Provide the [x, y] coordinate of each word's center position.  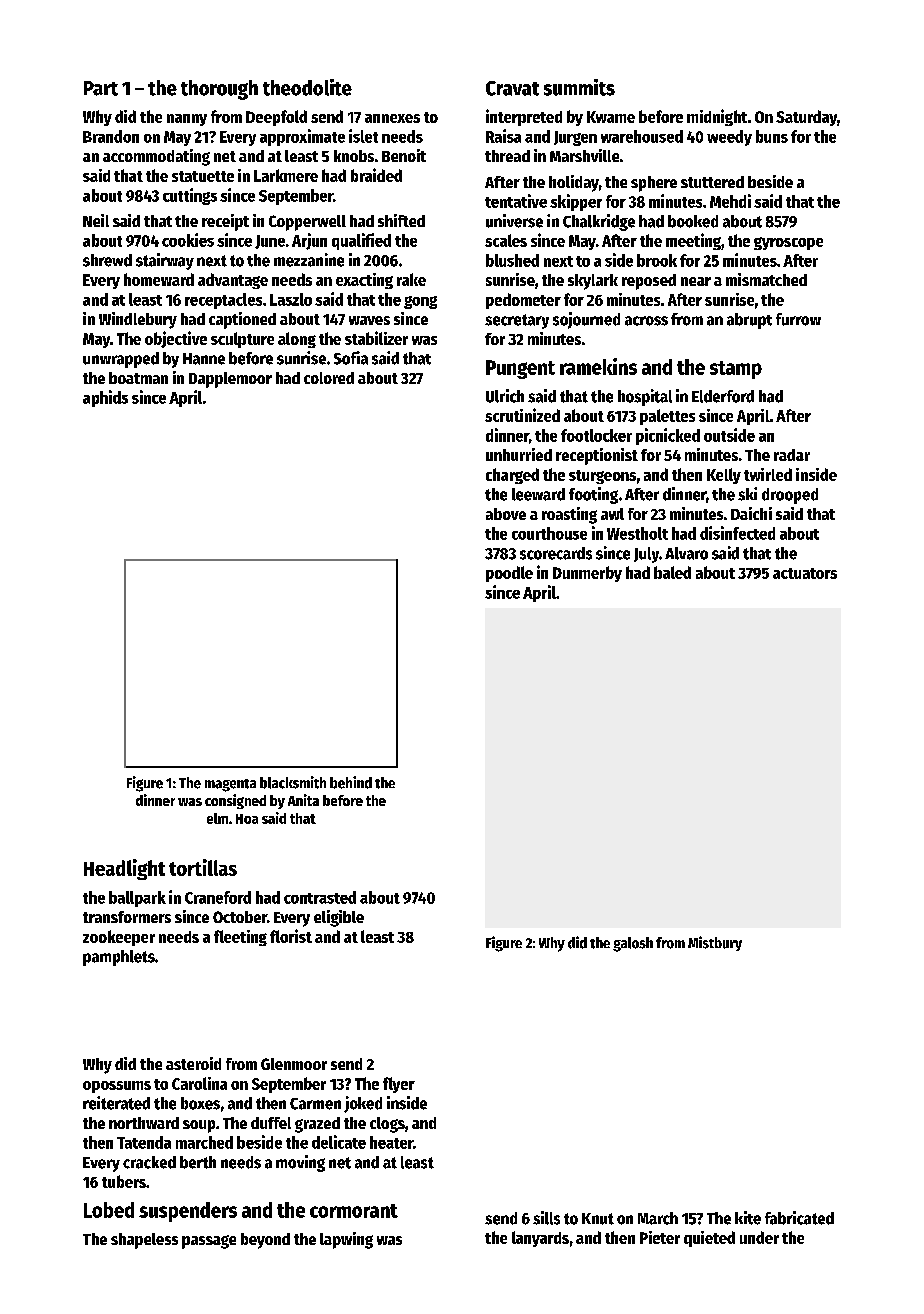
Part [101, 88]
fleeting [240, 938]
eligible [339, 918]
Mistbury [715, 943]
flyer [399, 1085]
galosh [633, 944]
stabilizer [376, 338]
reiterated [116, 1103]
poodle [509, 574]
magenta [230, 785]
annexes [392, 118]
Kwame [611, 117]
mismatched [766, 279]
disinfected [737, 533]
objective [176, 339]
